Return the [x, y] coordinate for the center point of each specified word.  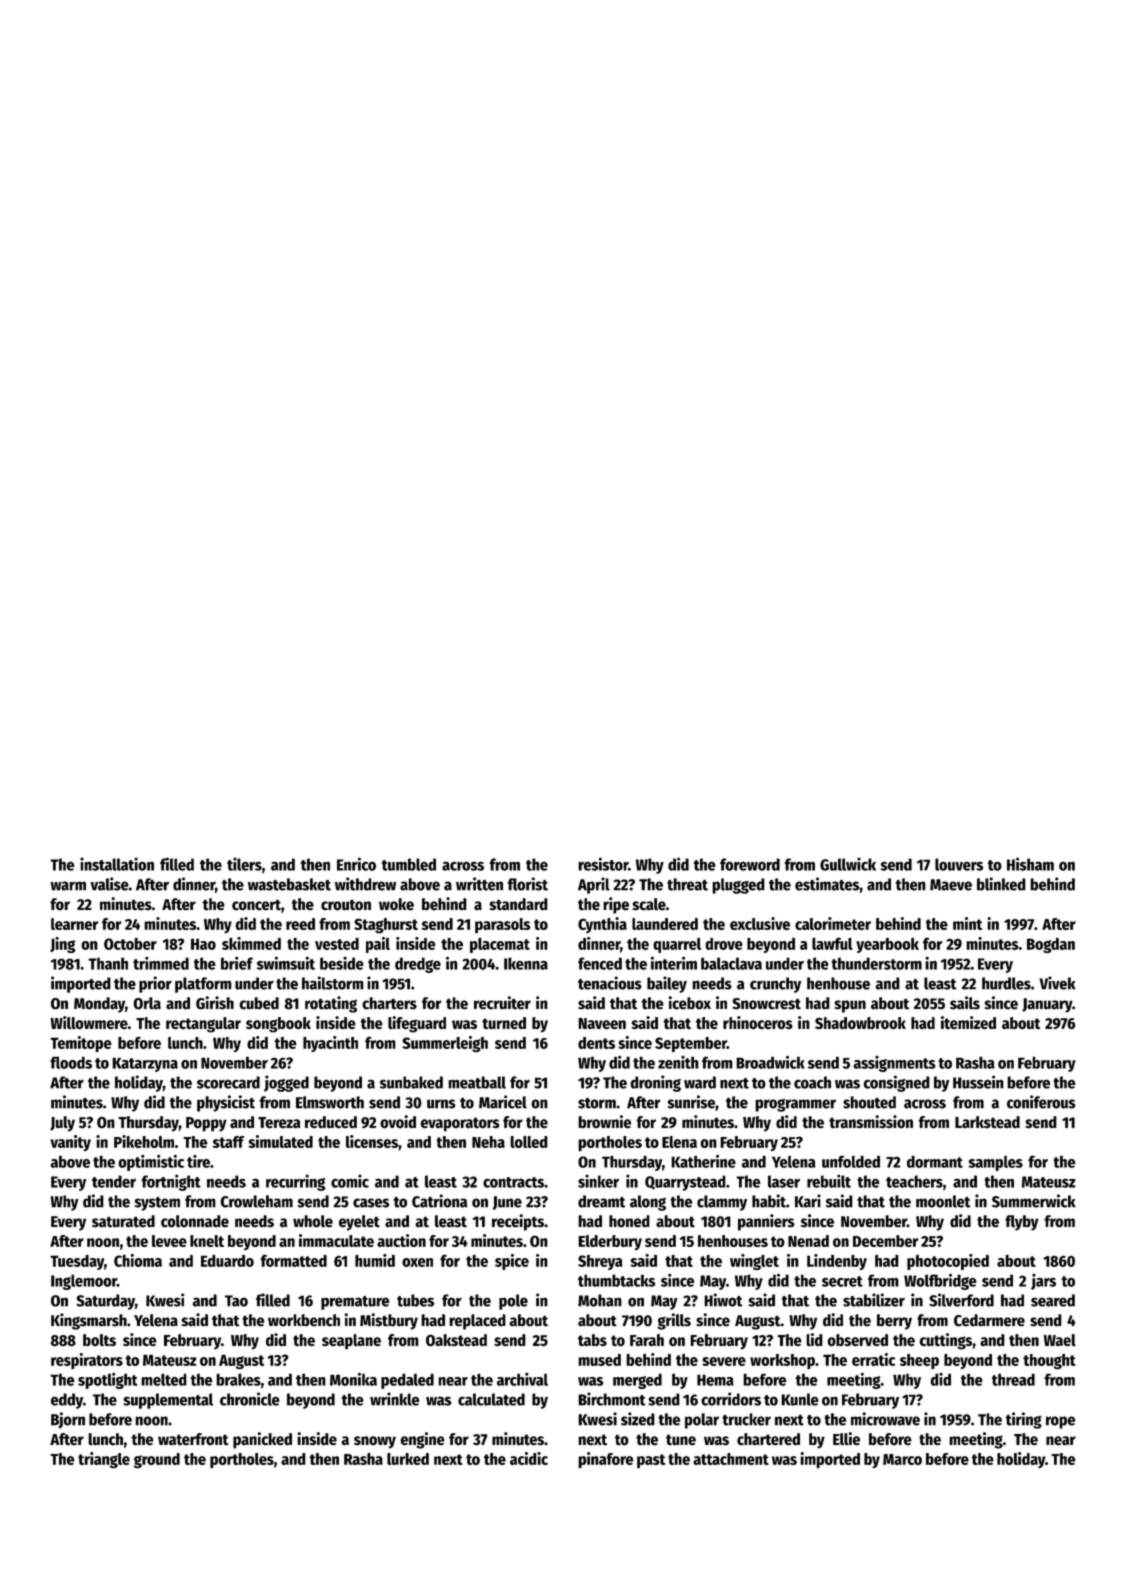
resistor [603, 864]
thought [1049, 1361]
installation [117, 864]
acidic [529, 1458]
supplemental [168, 1401]
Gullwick [848, 864]
